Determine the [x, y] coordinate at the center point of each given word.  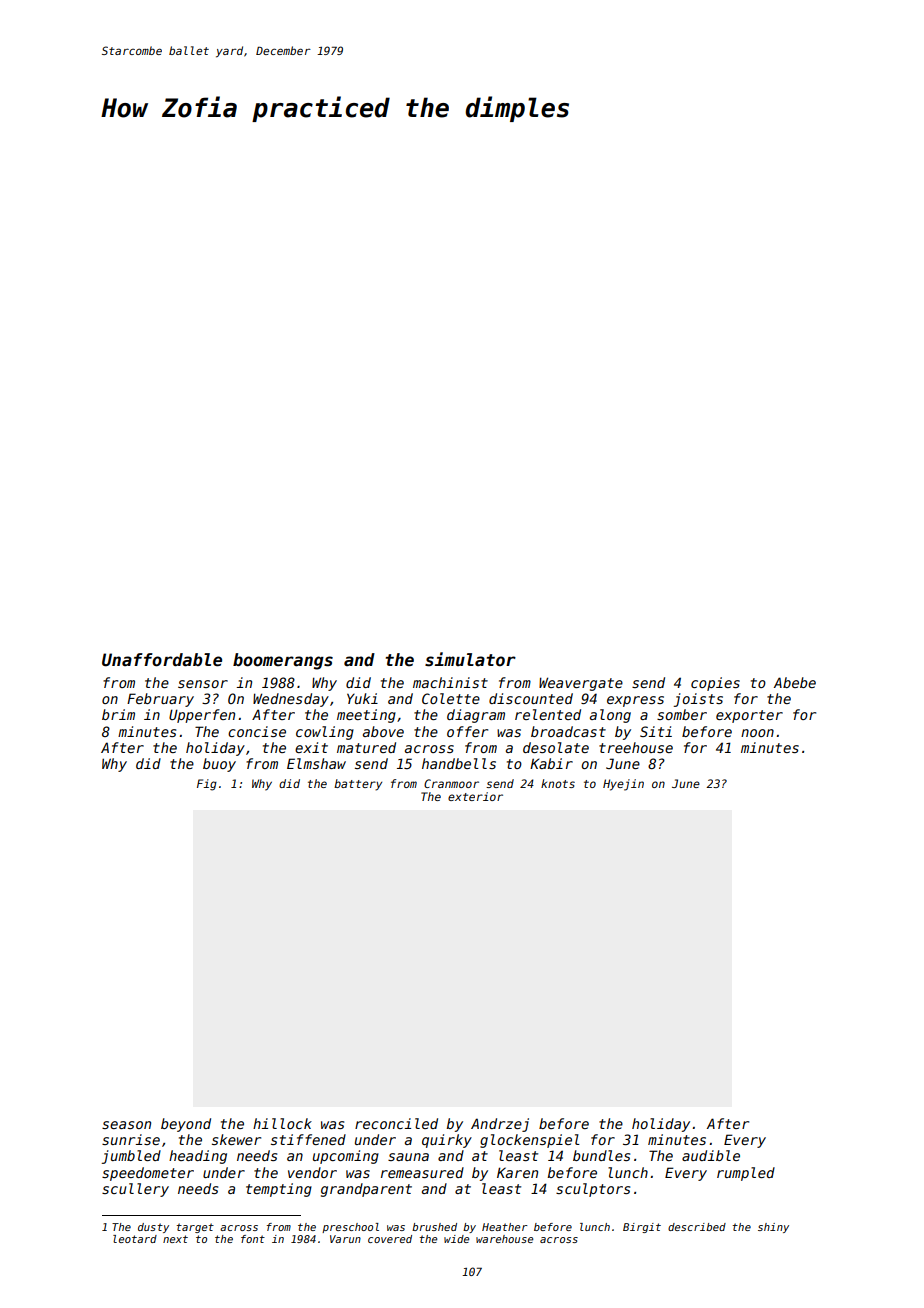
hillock [282, 1123]
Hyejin [623, 785]
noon [757, 733]
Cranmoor [451, 783]
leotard [135, 1239]
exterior [475, 796]
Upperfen [202, 716]
